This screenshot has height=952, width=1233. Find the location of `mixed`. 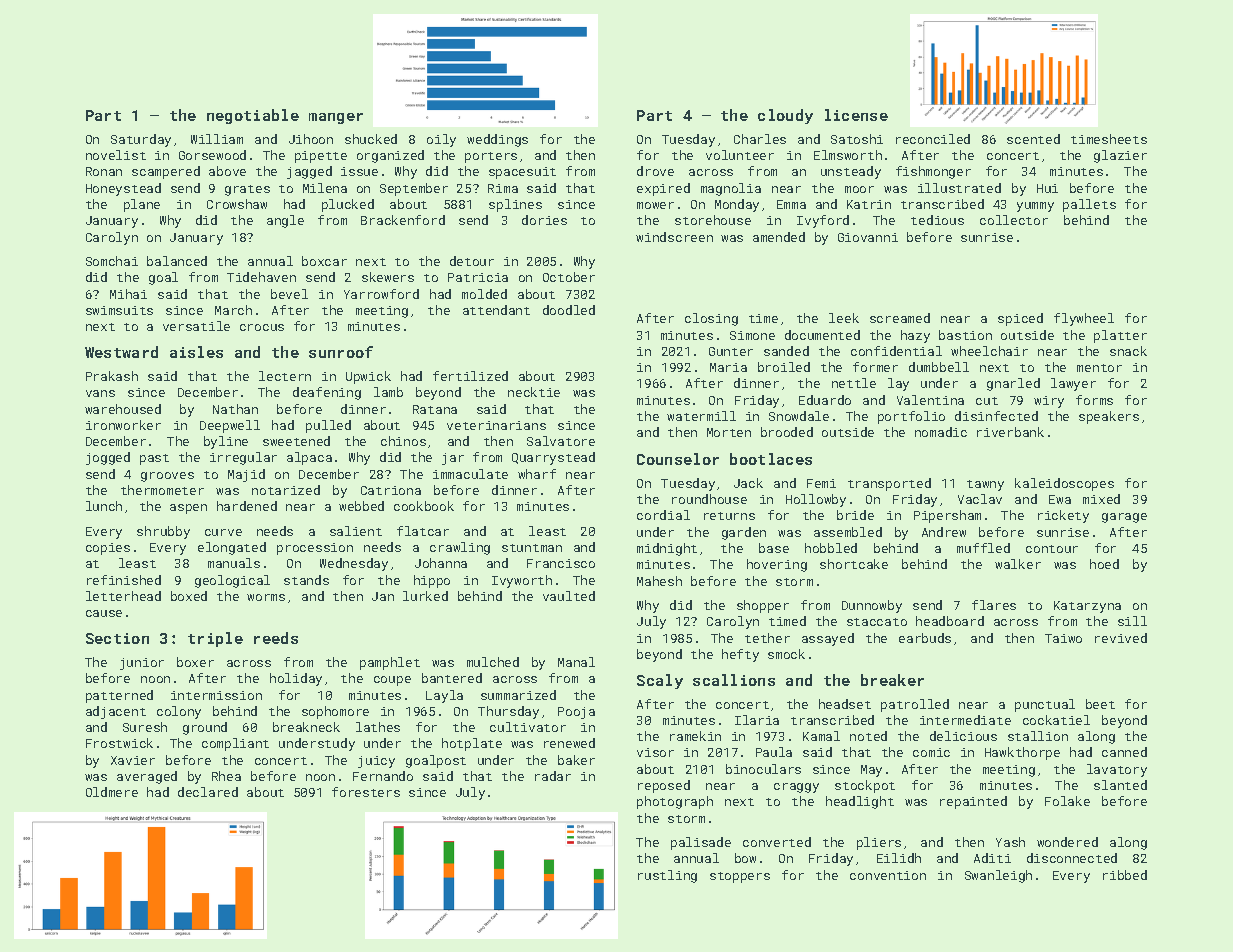

mixed is located at coordinates (1101, 499).
